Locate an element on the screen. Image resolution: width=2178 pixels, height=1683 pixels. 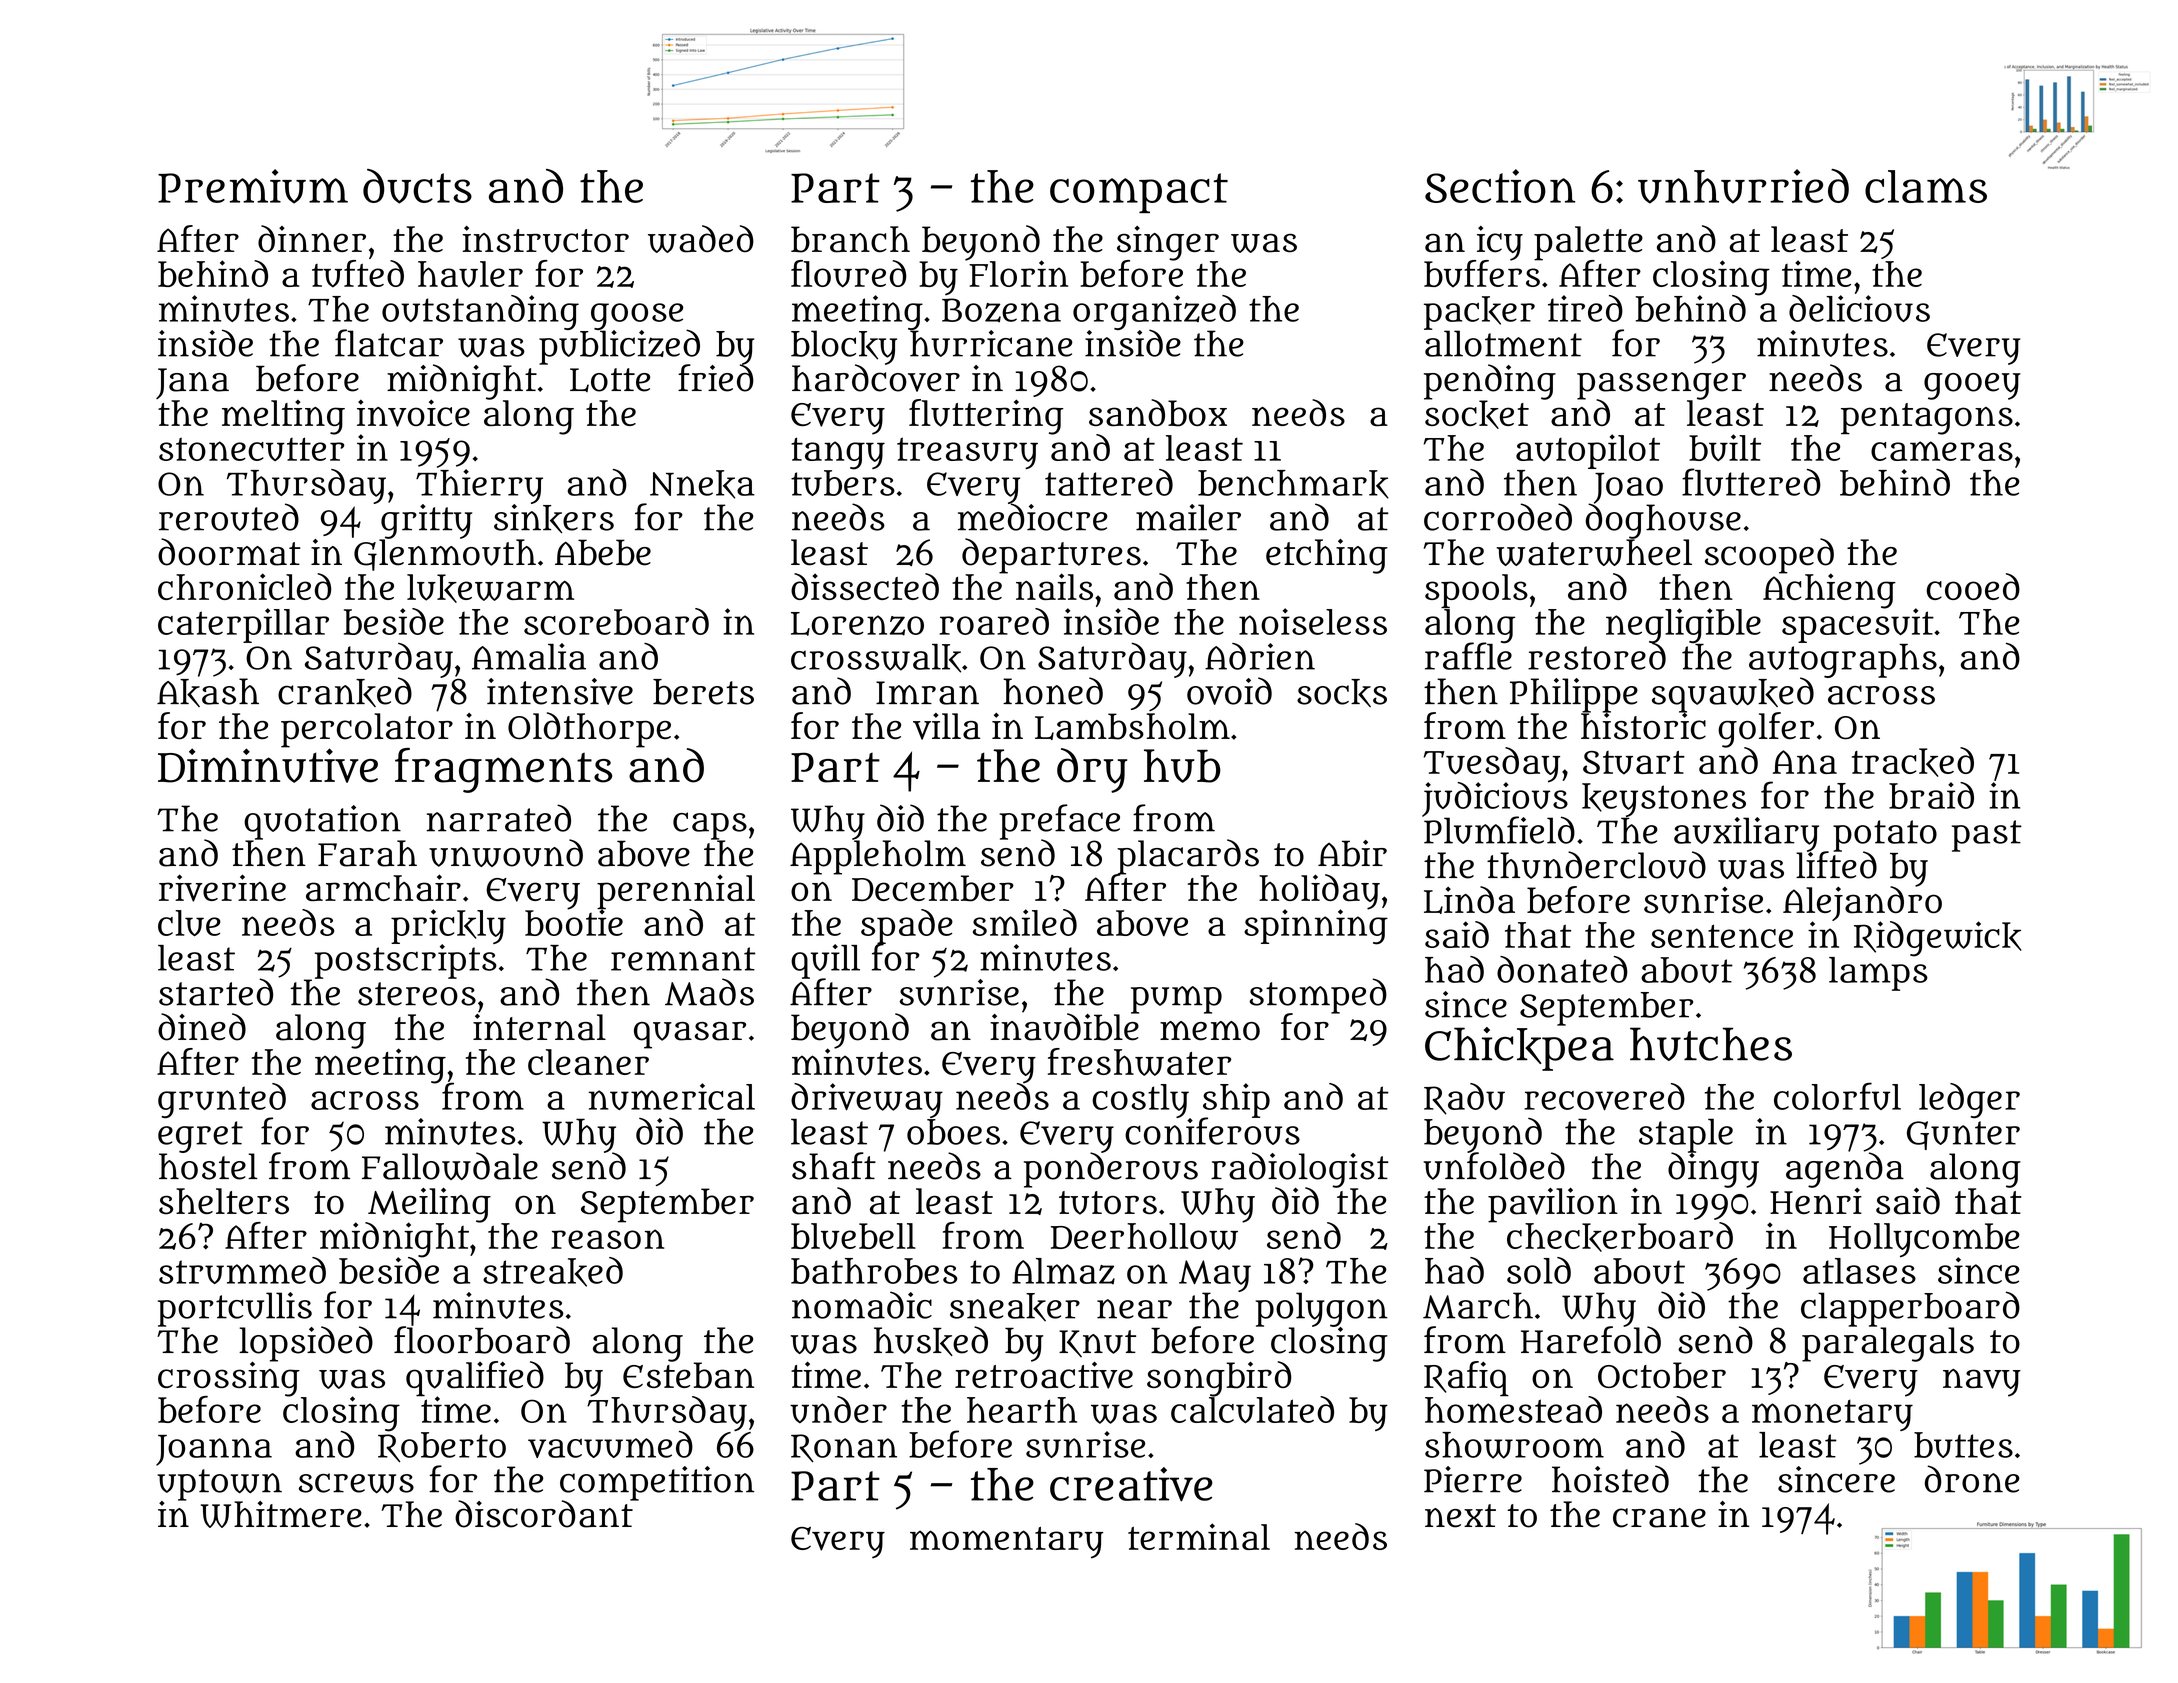
Oldthorpe is located at coordinates (589, 730).
